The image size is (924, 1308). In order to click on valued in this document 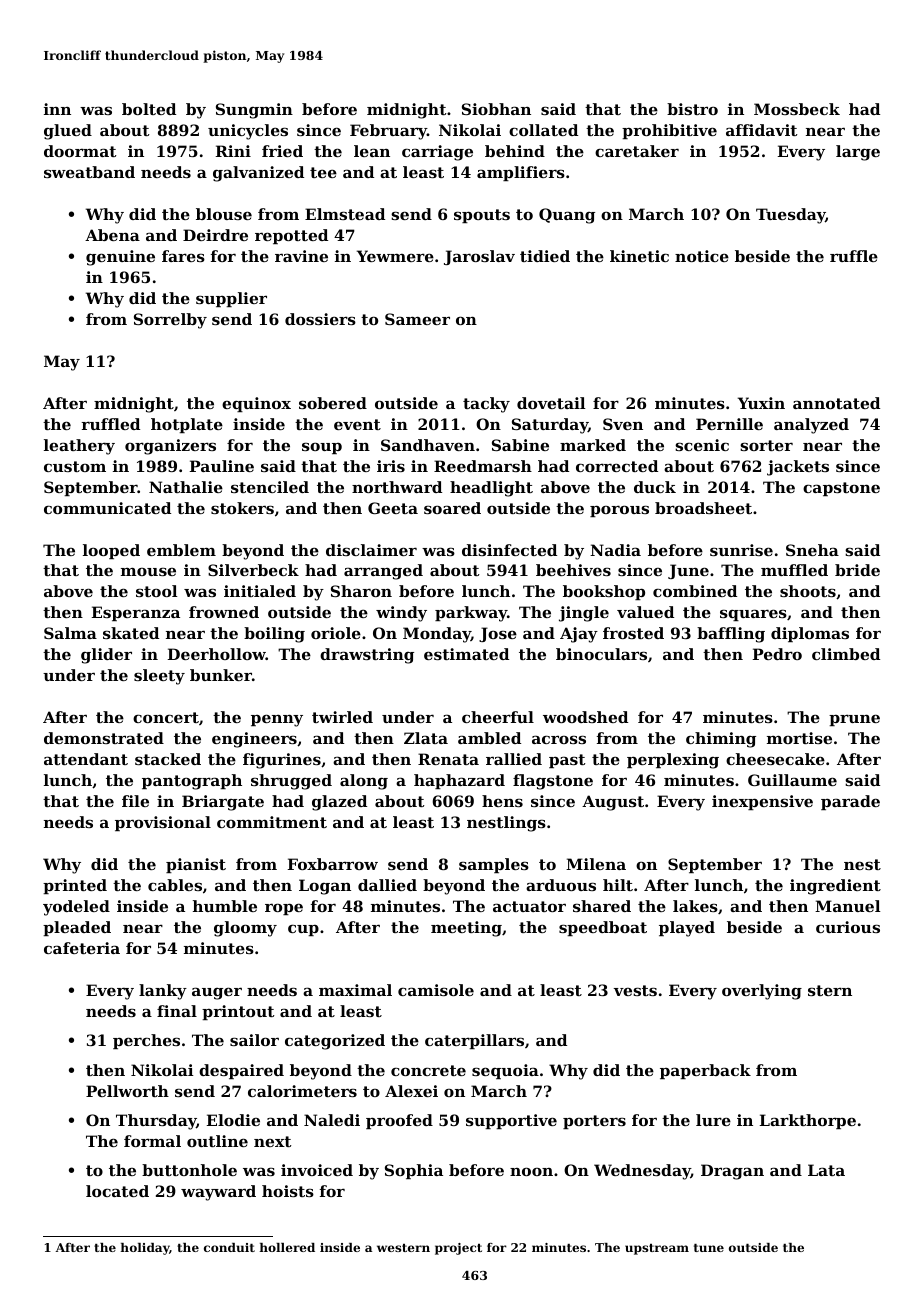, I will do `click(645, 612)`.
